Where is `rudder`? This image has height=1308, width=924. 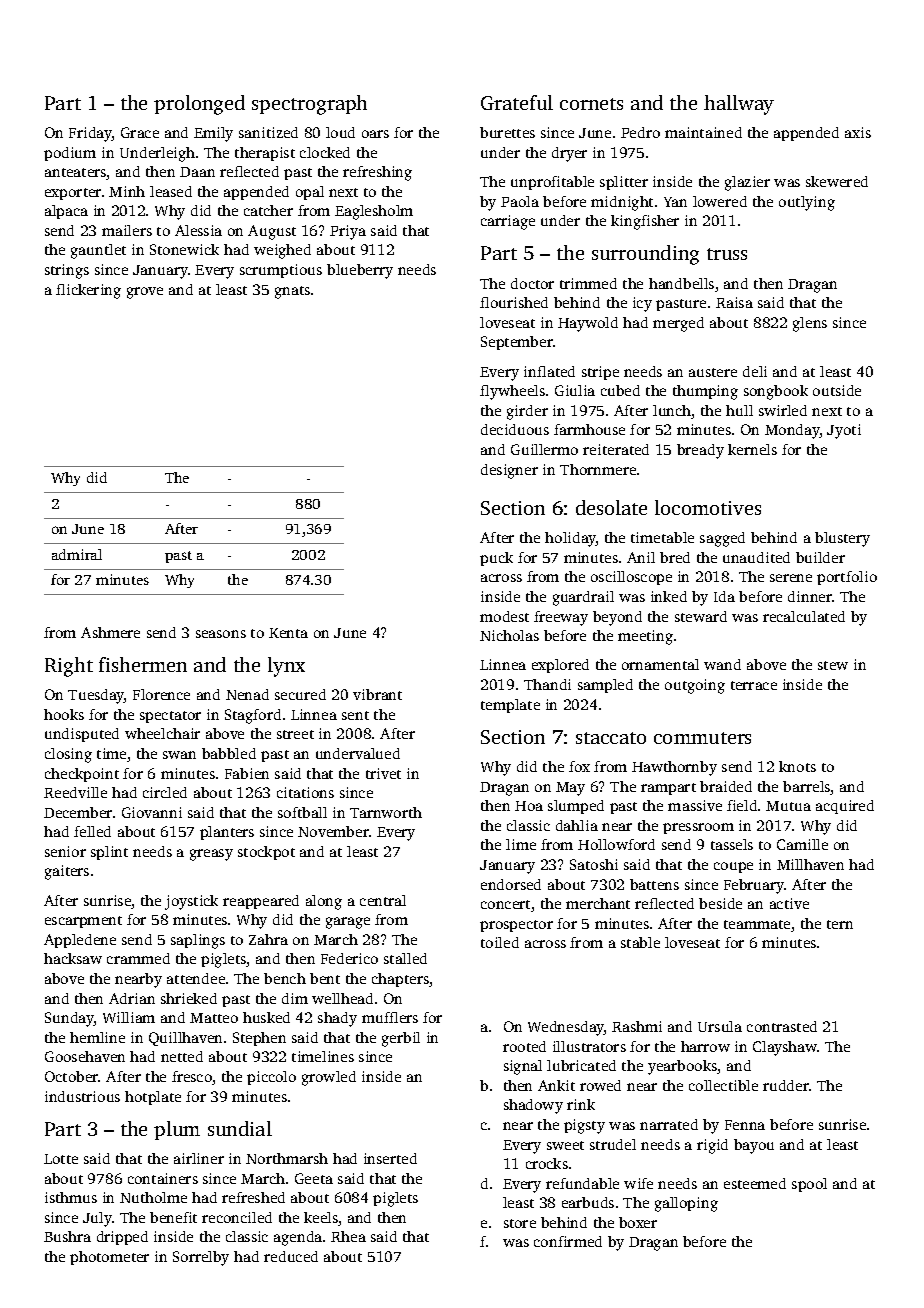
rudder is located at coordinates (786, 1085).
